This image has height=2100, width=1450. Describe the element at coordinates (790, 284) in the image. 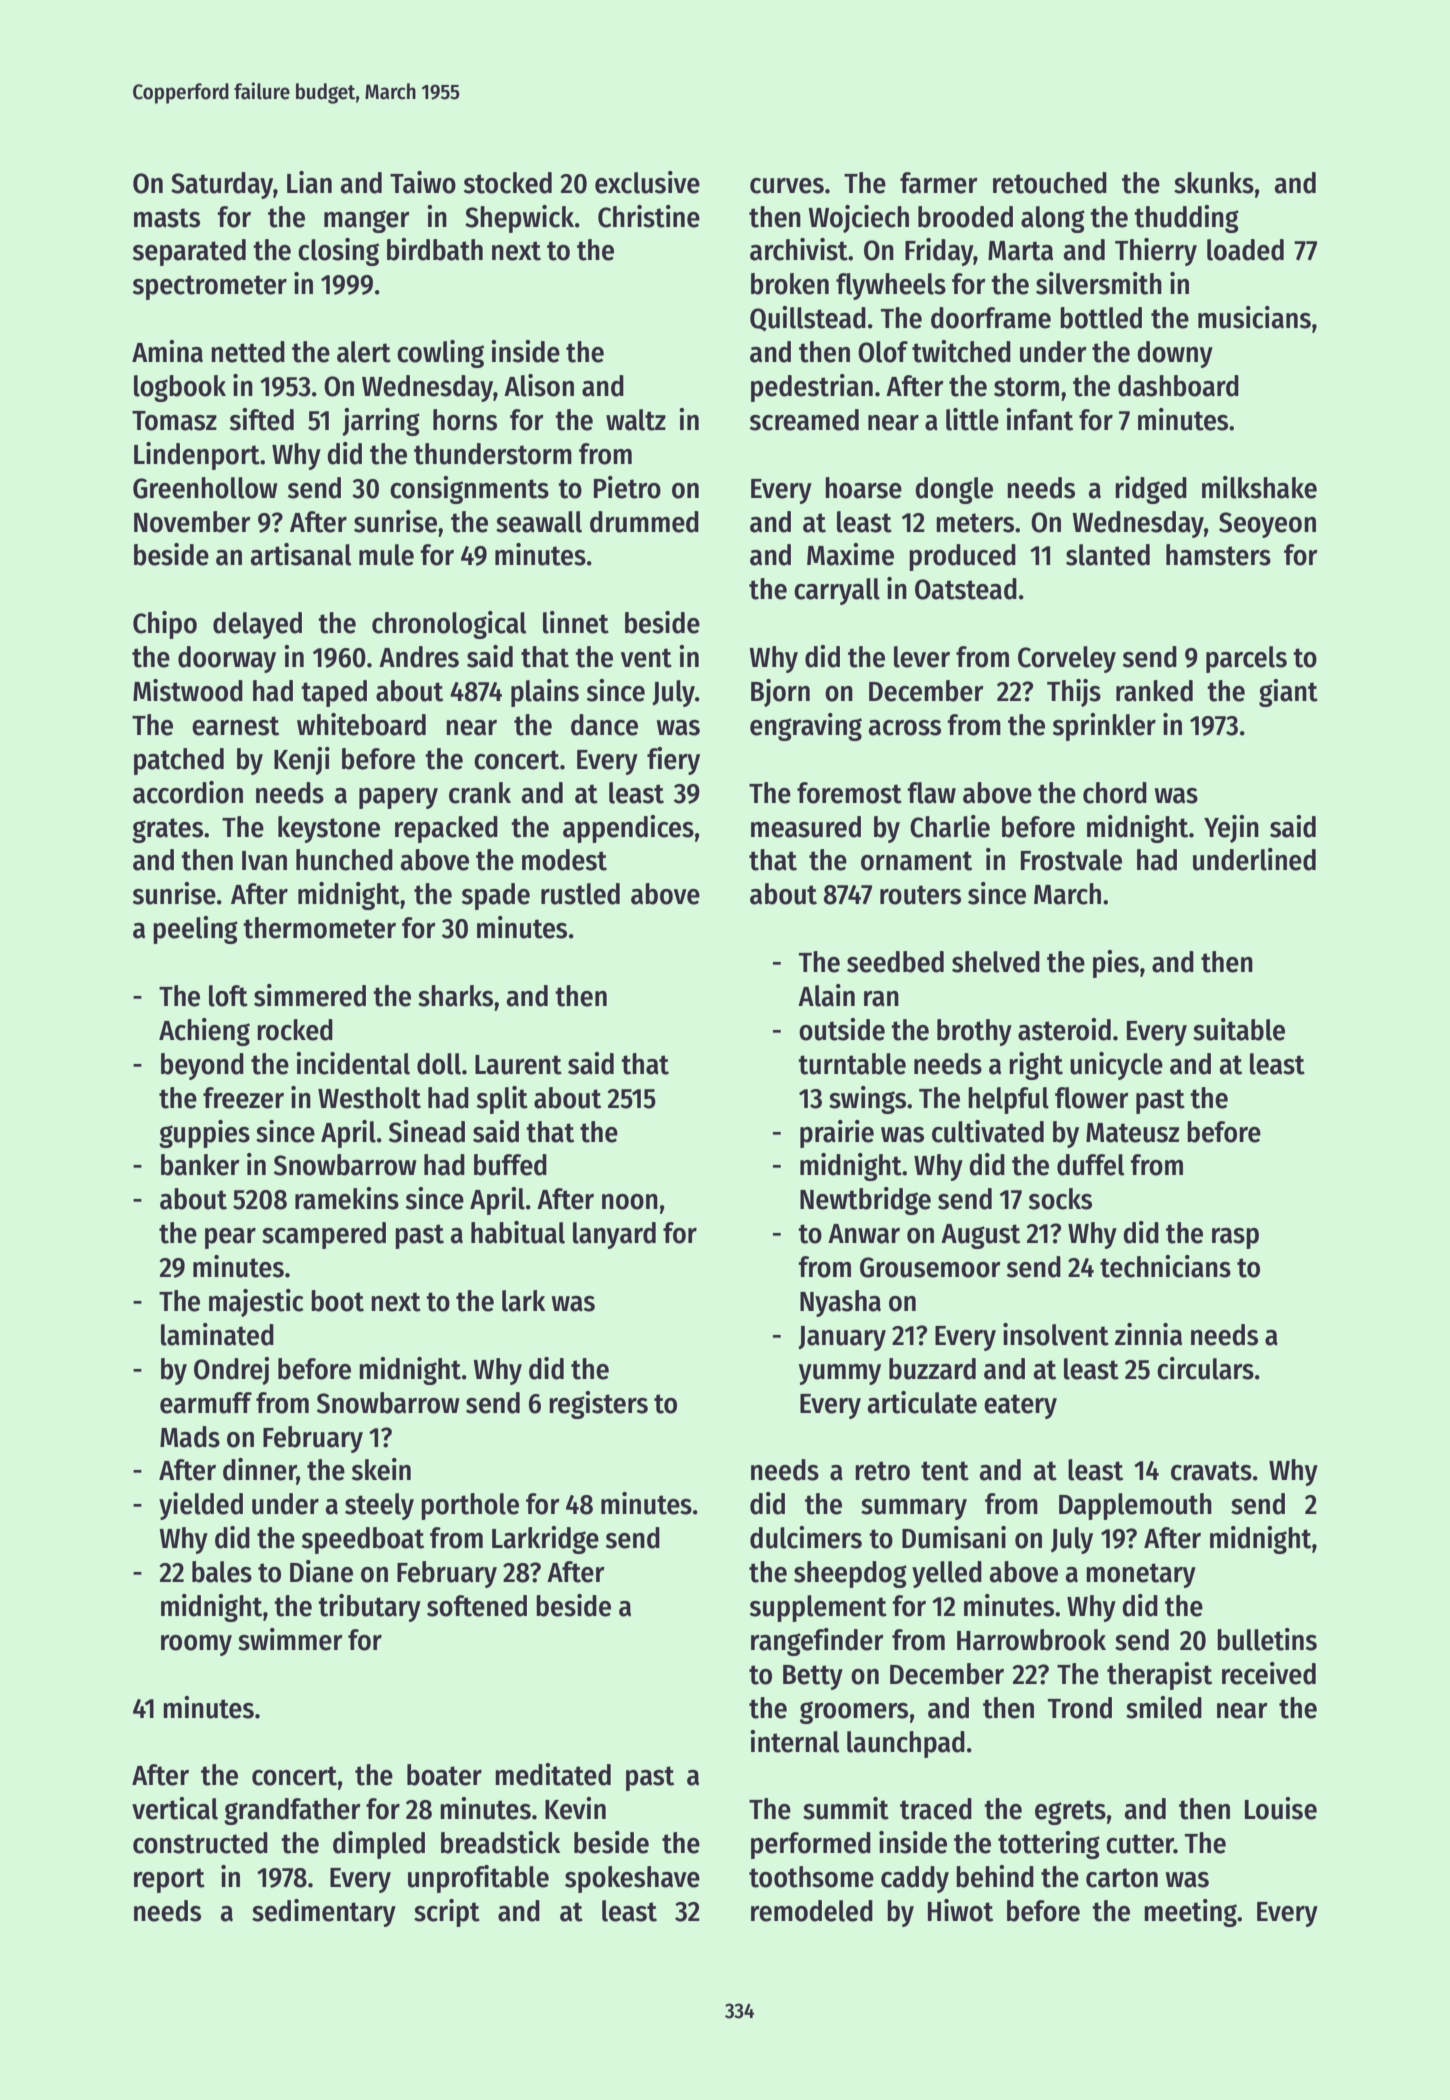

I see `broken` at that location.
